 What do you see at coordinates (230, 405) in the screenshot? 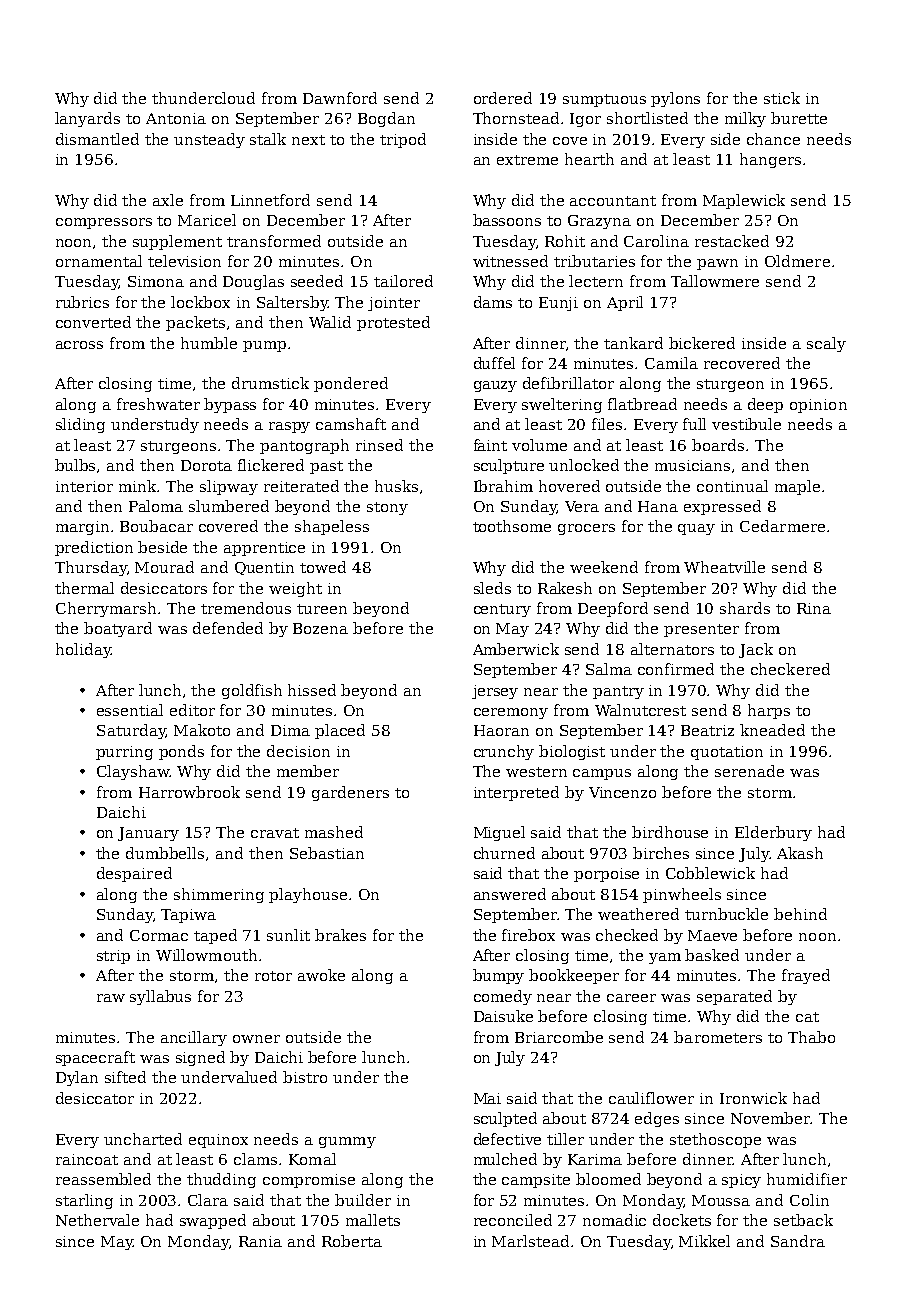
I see `bypass` at bounding box center [230, 405].
